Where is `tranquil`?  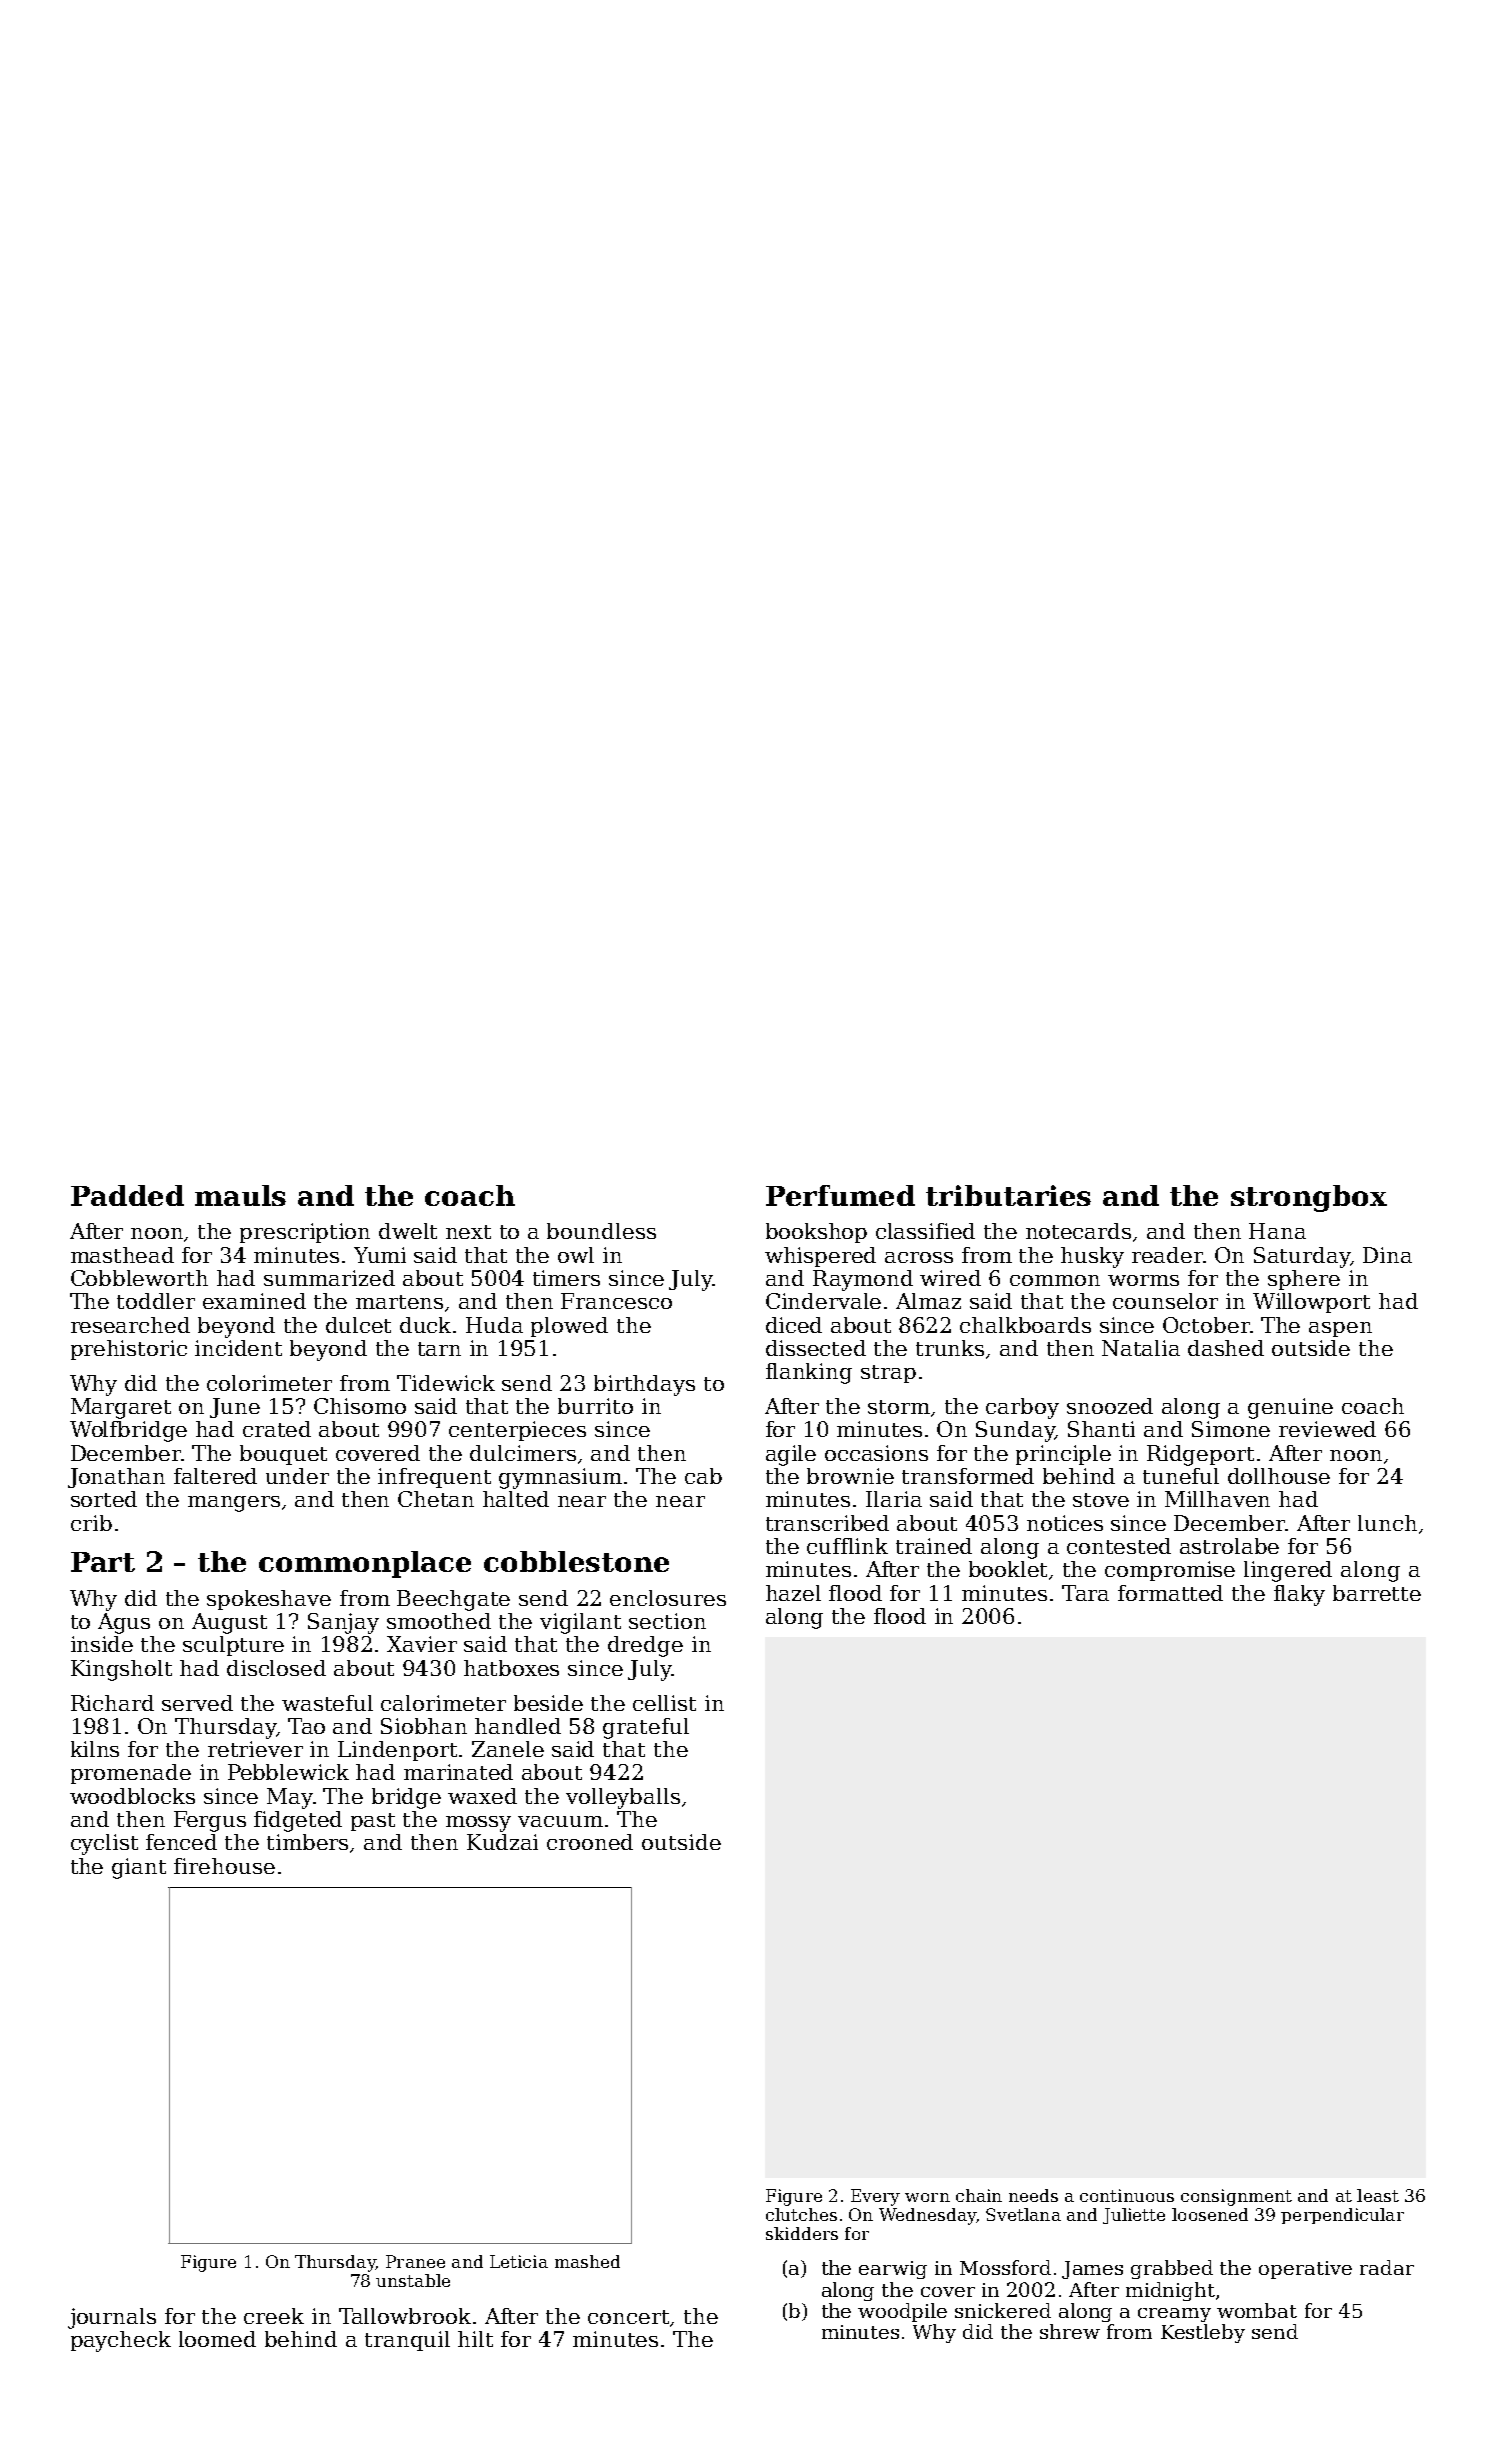
tranquil is located at coordinates (407, 2341).
